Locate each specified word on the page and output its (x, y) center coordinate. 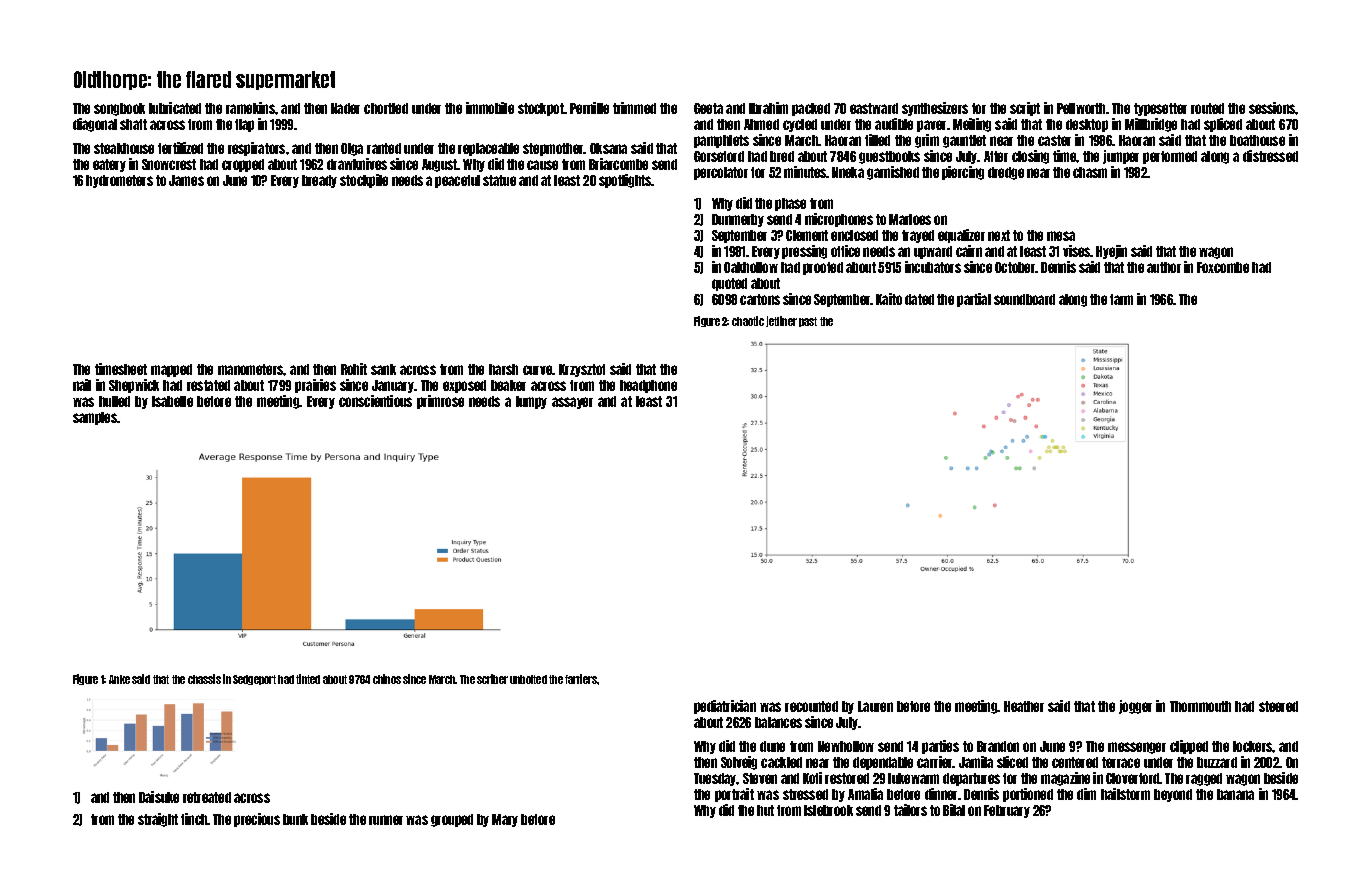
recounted (811, 706)
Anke (119, 679)
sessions (1272, 108)
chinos (387, 679)
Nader (345, 108)
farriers (581, 679)
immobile (490, 108)
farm (1121, 299)
